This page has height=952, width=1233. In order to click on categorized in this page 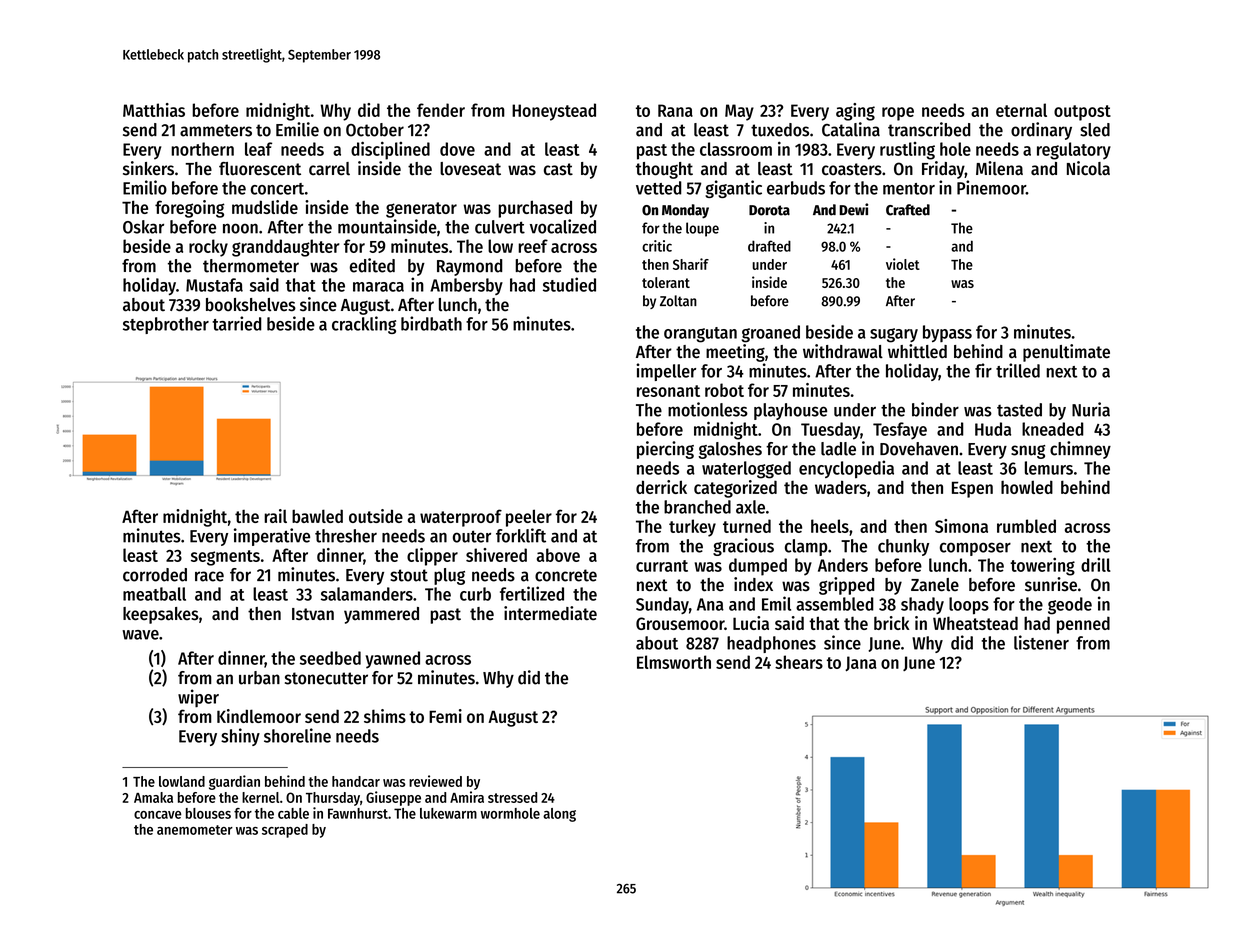, I will do `click(735, 489)`.
